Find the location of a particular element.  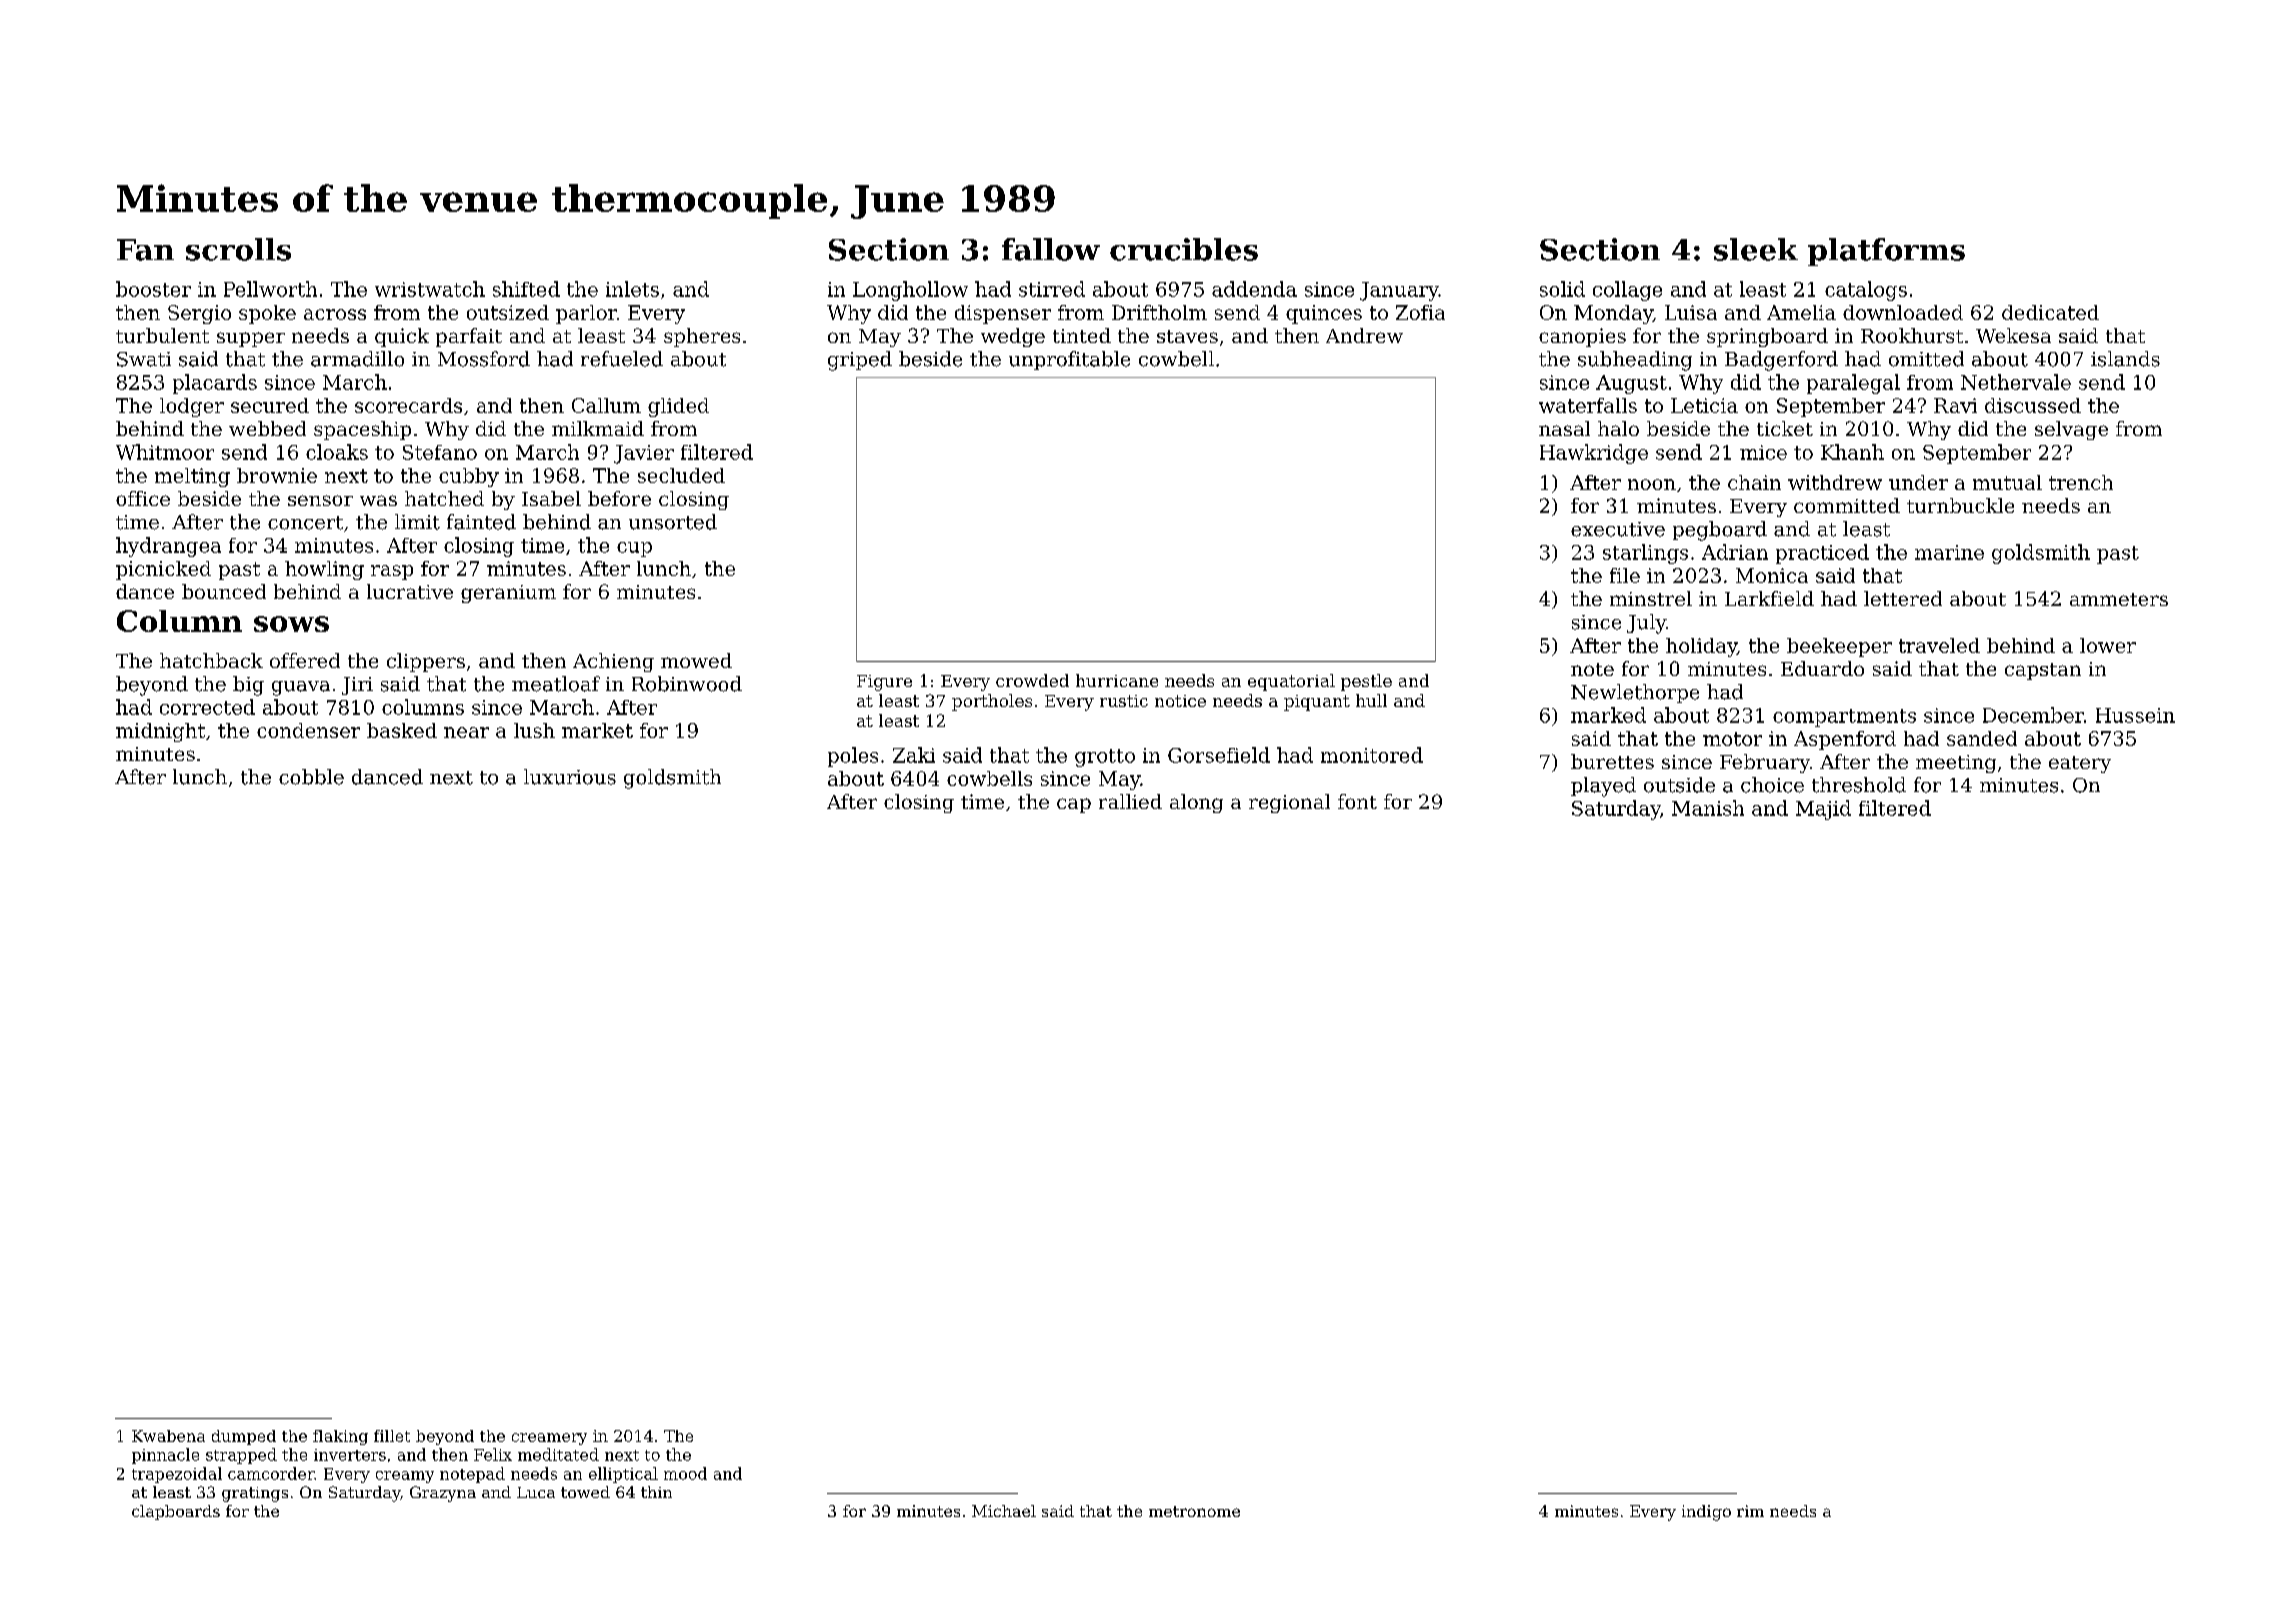

fillet is located at coordinates (392, 1436).
